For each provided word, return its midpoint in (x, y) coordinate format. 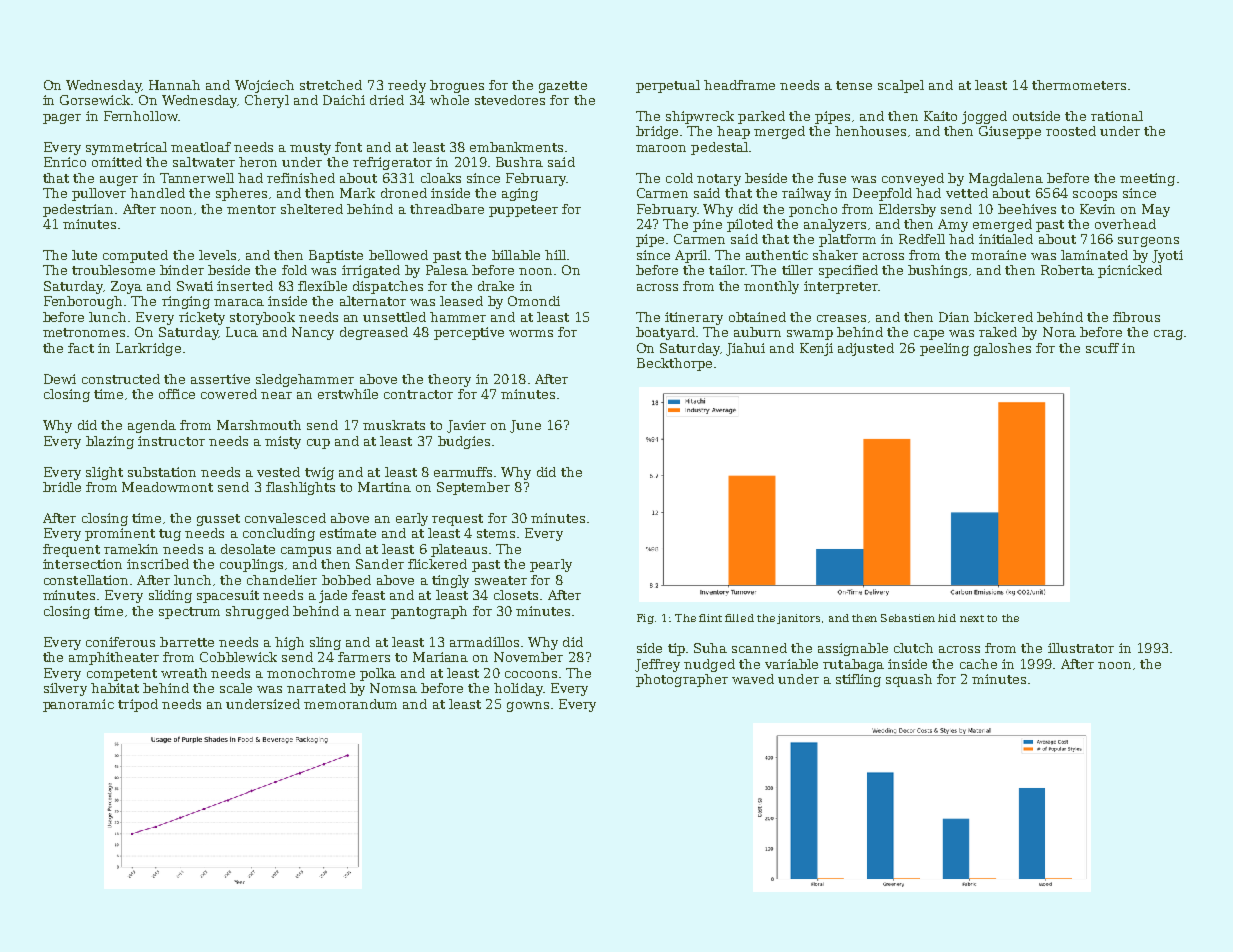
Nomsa (393, 688)
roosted (1071, 131)
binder (182, 270)
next (972, 618)
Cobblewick (238, 657)
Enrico (65, 162)
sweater (501, 580)
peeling (944, 349)
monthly (771, 287)
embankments (516, 147)
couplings (251, 565)
